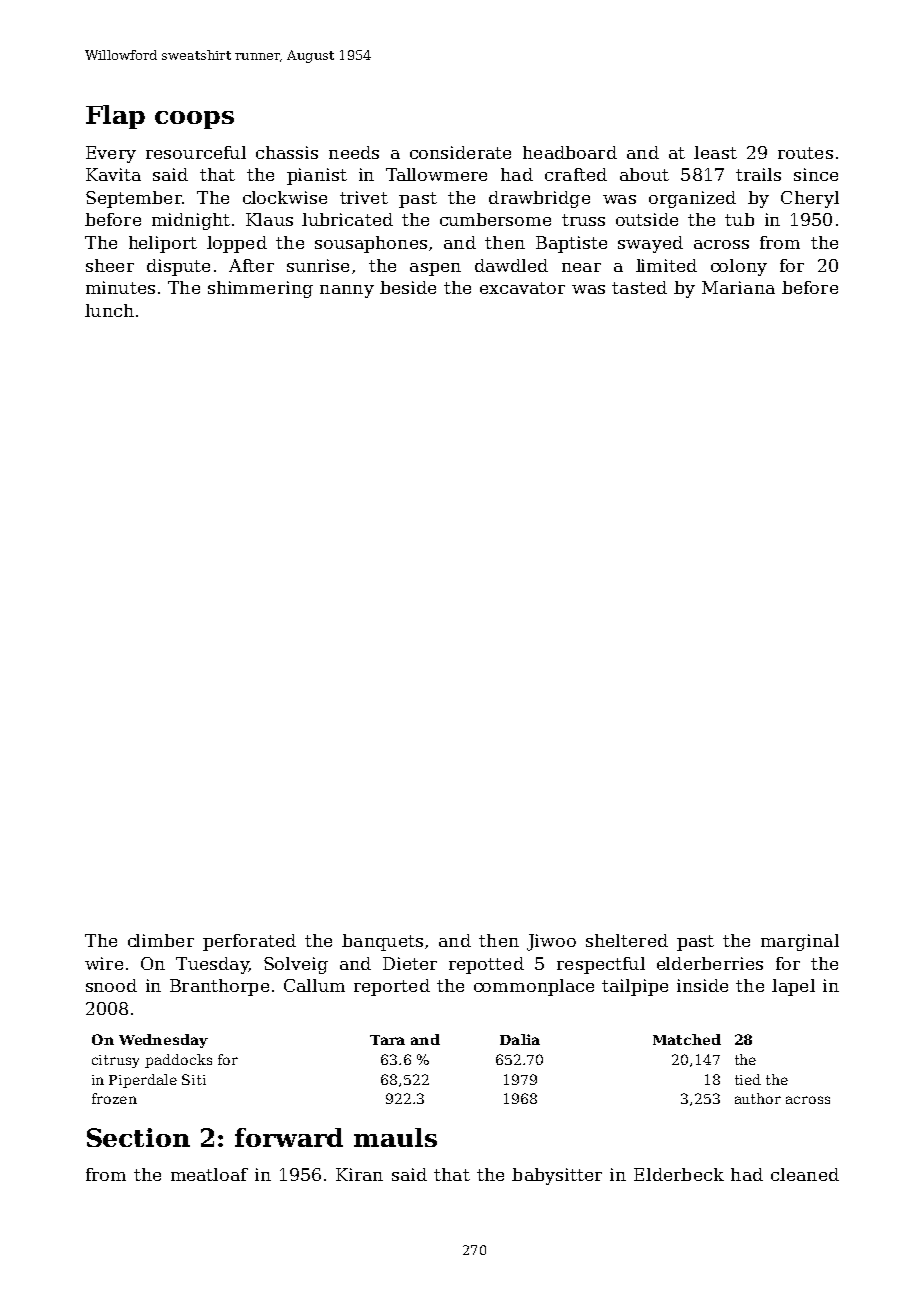 Image resolution: width=924 pixels, height=1308 pixels. Describe the element at coordinates (387, 1040) in the screenshot. I see `Tara` at that location.
